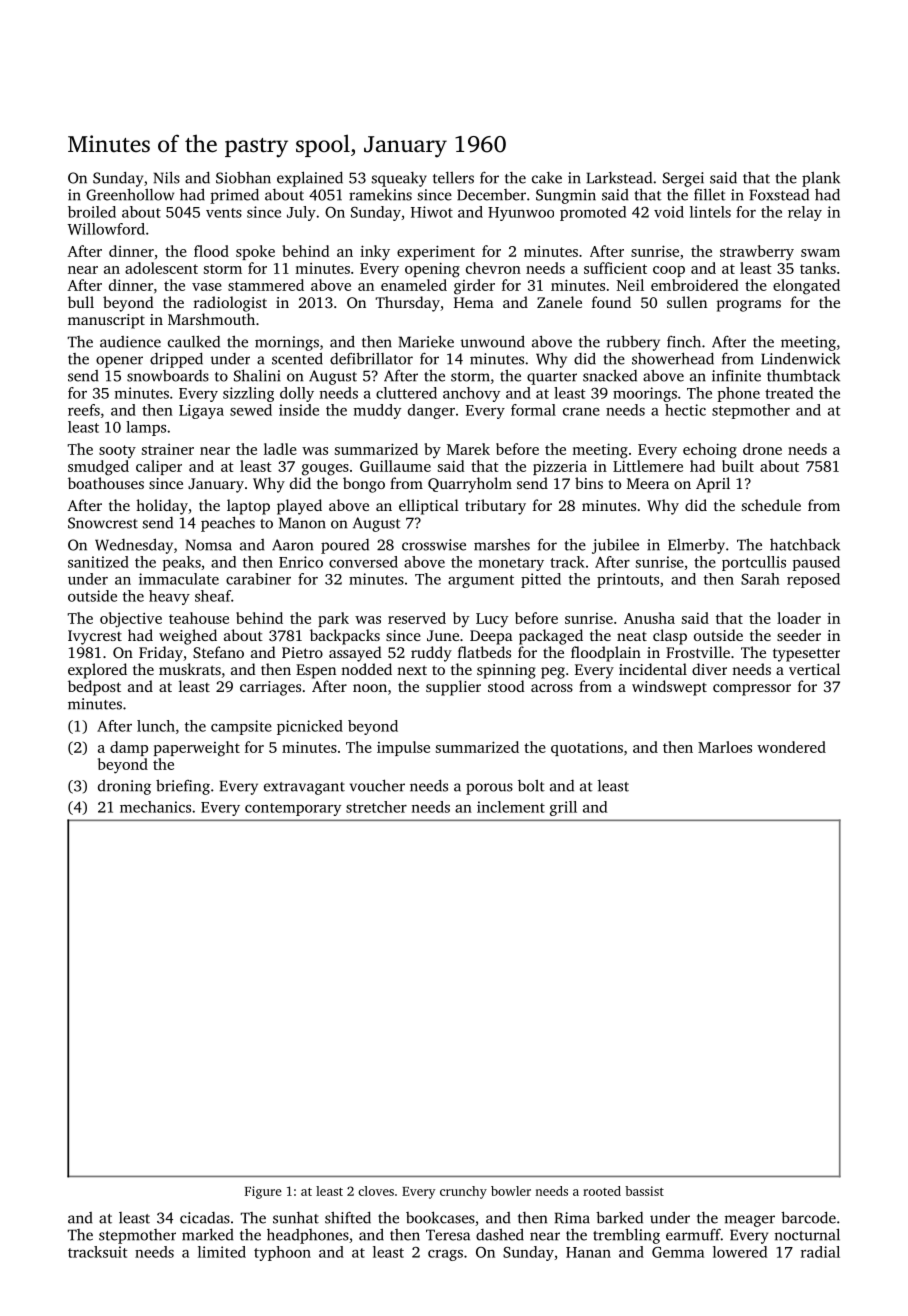 The height and width of the screenshot is (1316, 908). Describe the element at coordinates (683, 179) in the screenshot. I see `Sergei` at that location.
